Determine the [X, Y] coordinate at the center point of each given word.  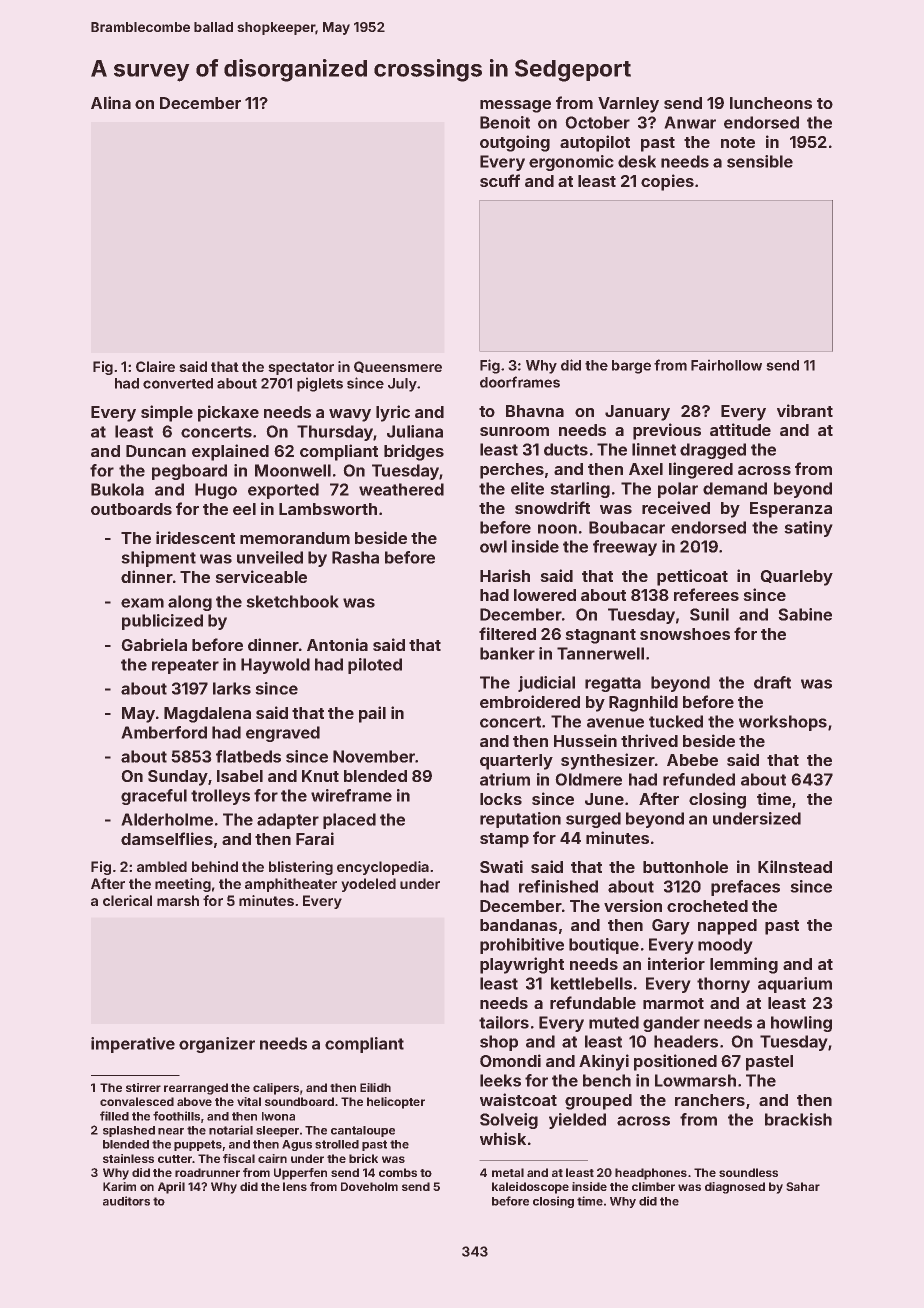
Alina [111, 102]
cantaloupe [363, 1131]
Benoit [505, 122]
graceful [154, 797]
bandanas [518, 925]
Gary [671, 927]
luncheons [771, 103]
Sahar [803, 1186]
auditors [126, 1201]
